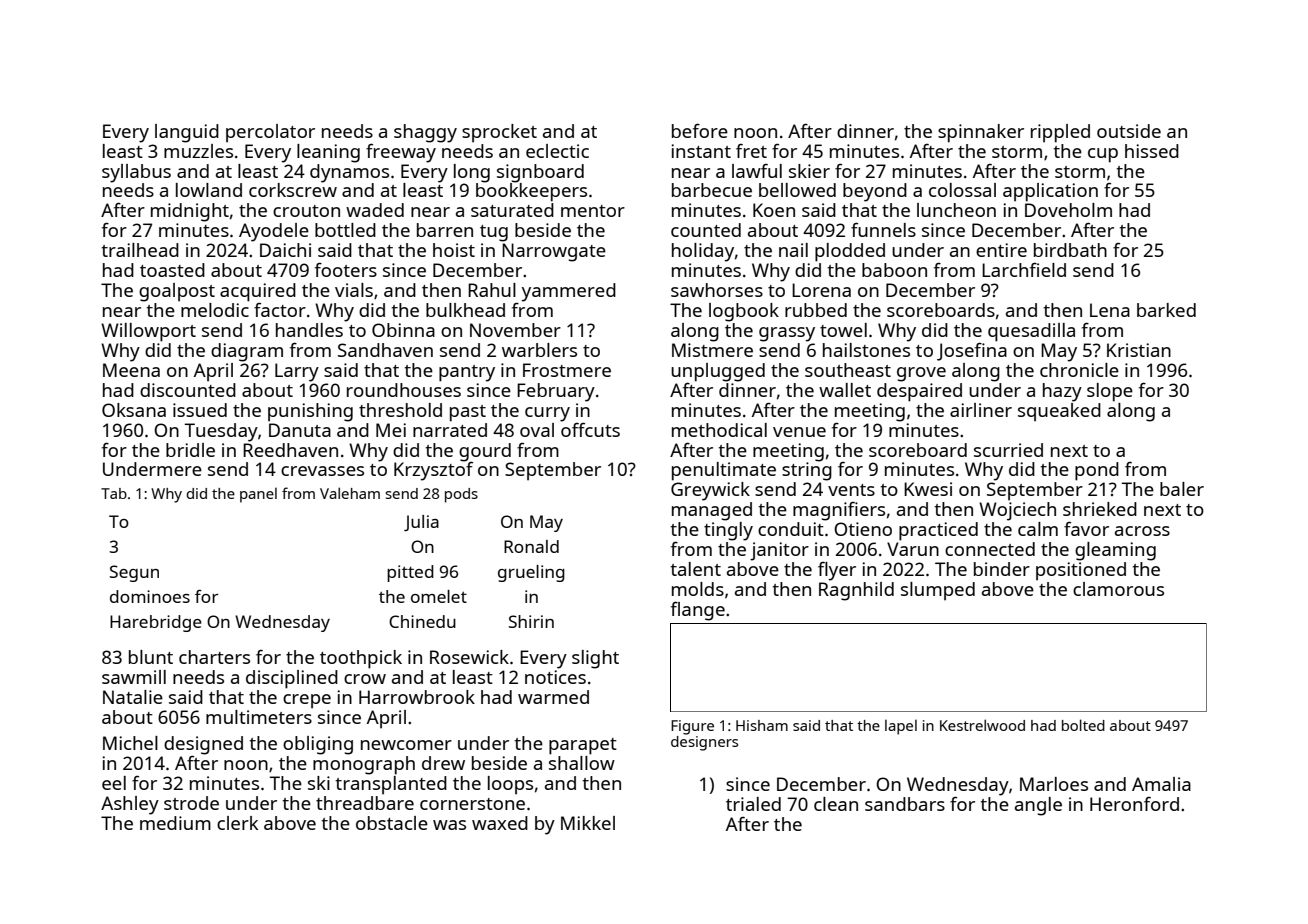 The height and width of the screenshot is (924, 1308). I want to click on midnight, so click(190, 212).
